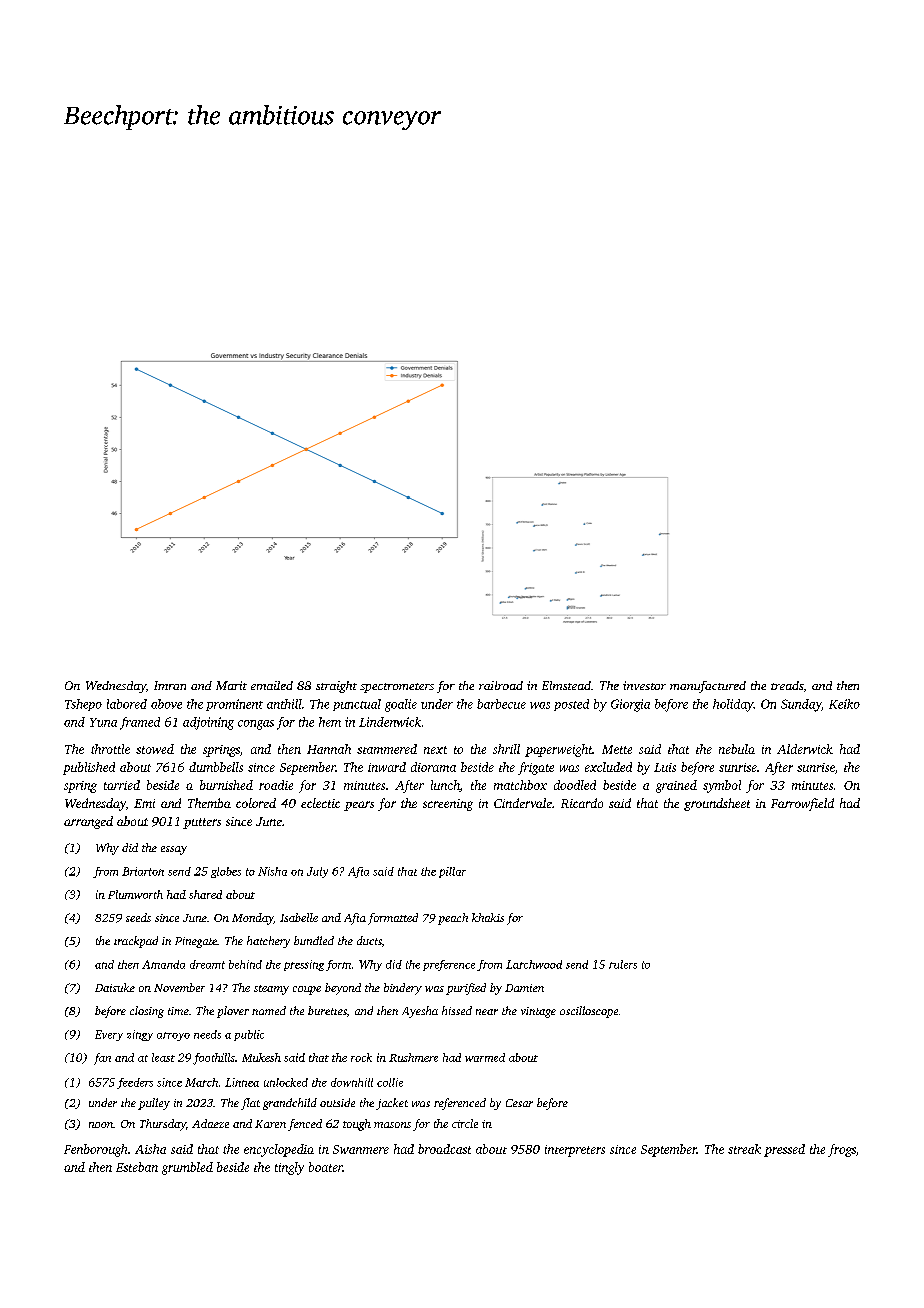 The width and height of the page is (924, 1308). I want to click on published, so click(89, 768).
